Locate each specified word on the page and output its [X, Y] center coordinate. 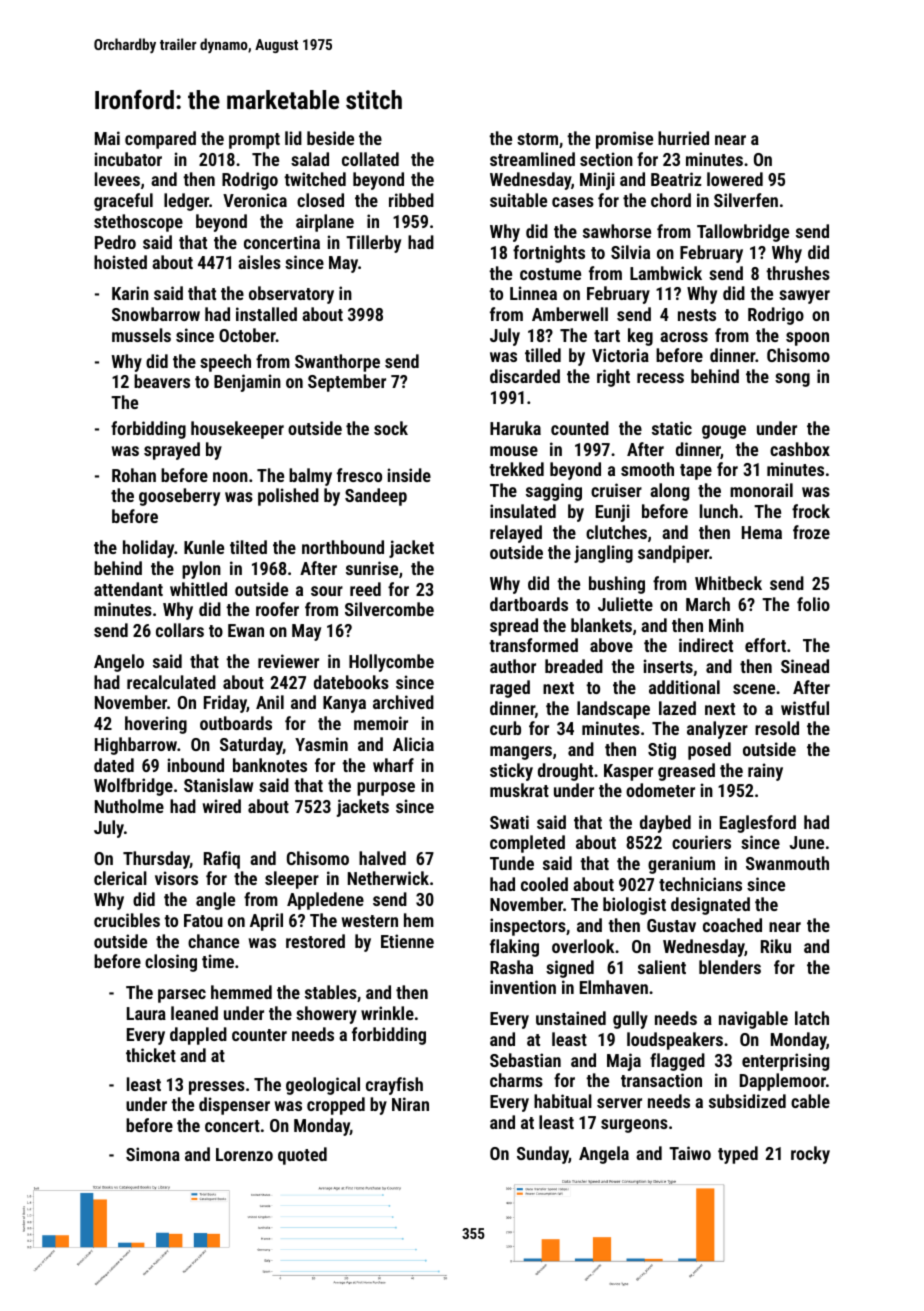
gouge [724, 432]
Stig [662, 751]
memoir [381, 723]
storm [537, 139]
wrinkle [387, 1013]
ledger [186, 202]
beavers [162, 381]
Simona [153, 1154]
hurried [683, 138]
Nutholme [129, 806]
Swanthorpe [337, 363]
